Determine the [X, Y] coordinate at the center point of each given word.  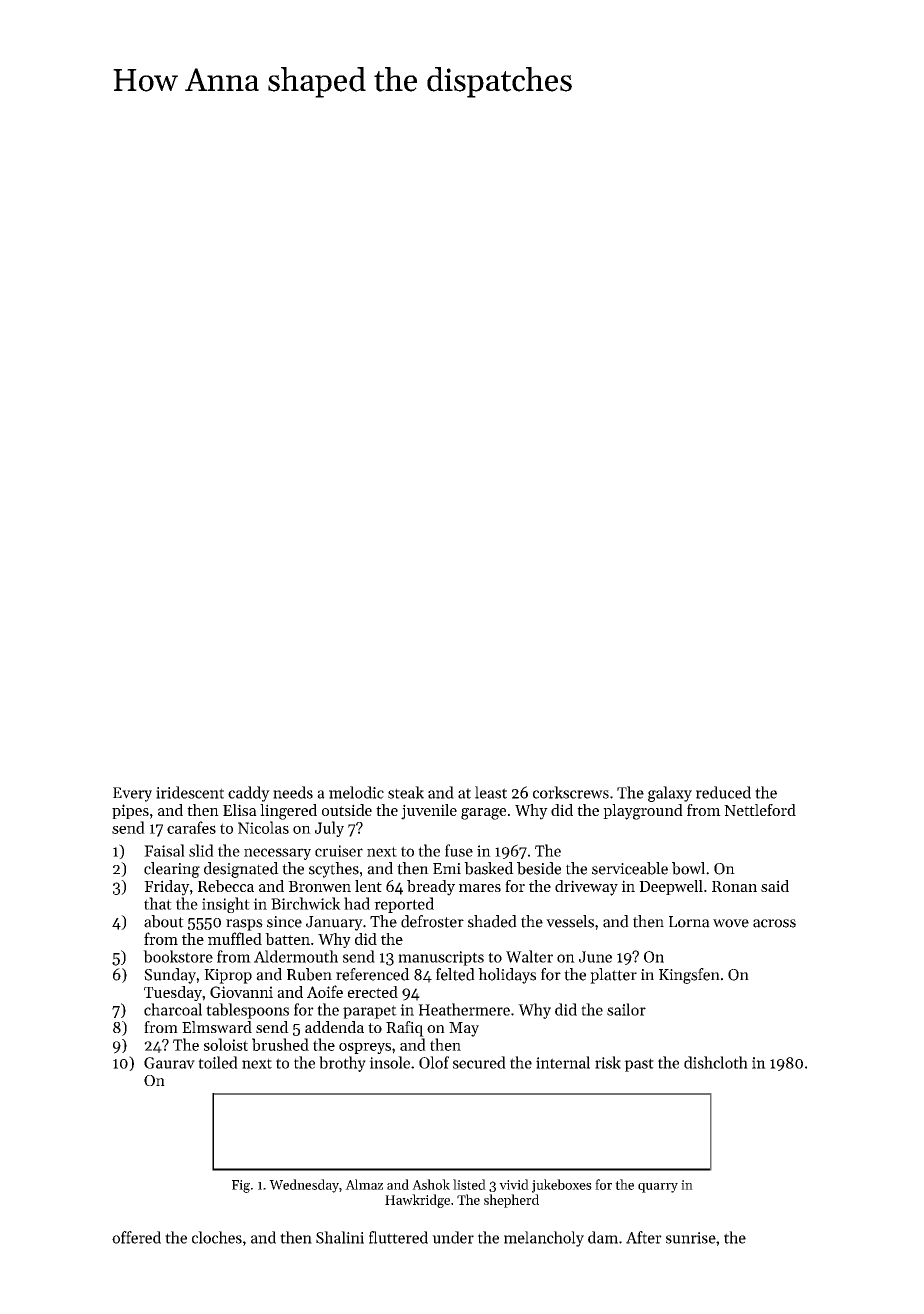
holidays [507, 976]
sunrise [691, 1238]
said [775, 886]
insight [226, 905]
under [453, 1237]
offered [136, 1237]
